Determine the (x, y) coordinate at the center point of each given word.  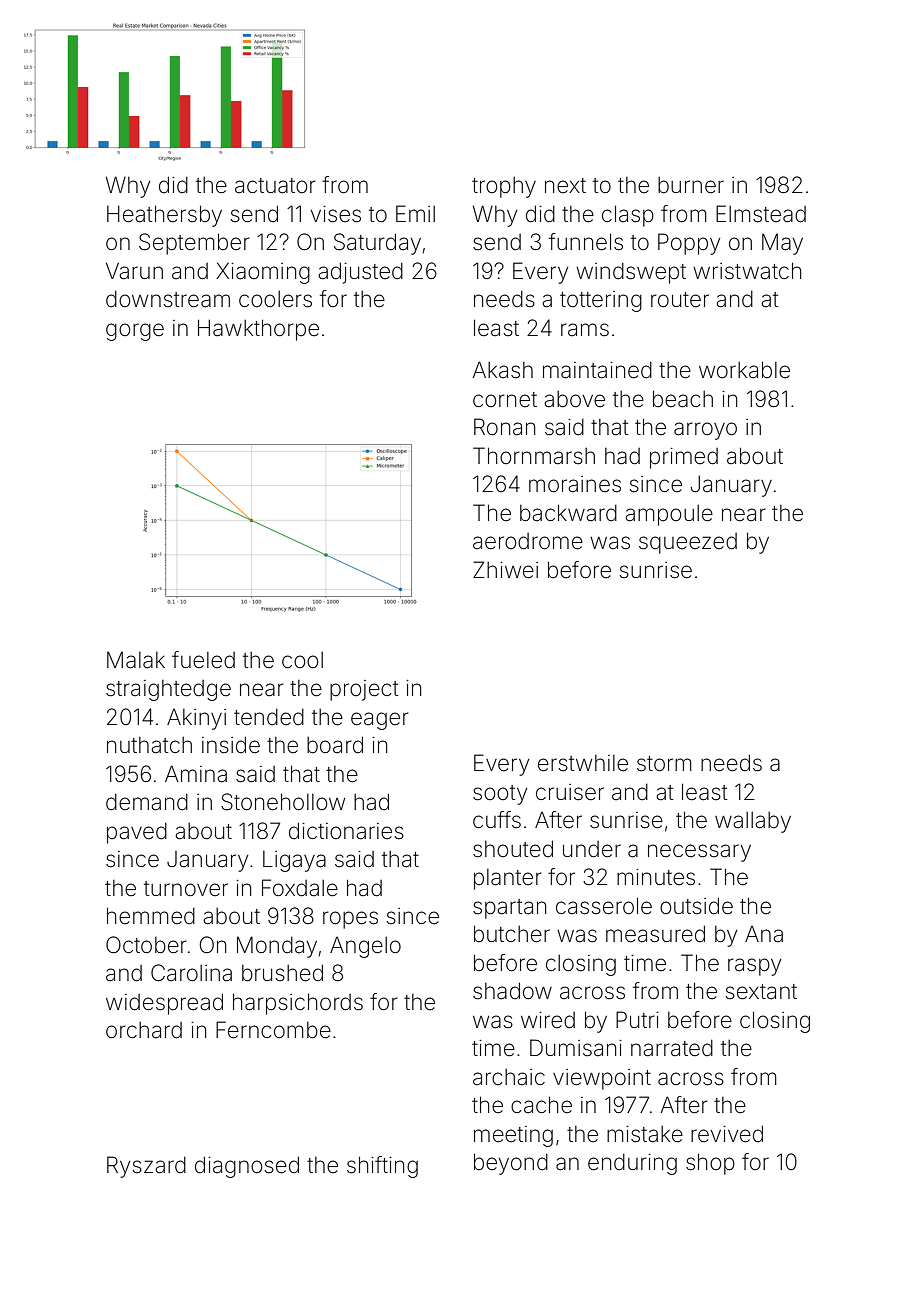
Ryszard (146, 1167)
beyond (511, 1164)
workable (744, 370)
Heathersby (164, 216)
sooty (500, 795)
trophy (504, 187)
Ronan (504, 427)
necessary (699, 853)
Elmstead (761, 214)
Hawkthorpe (258, 330)
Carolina (191, 973)
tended (269, 717)
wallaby (753, 822)
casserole (604, 906)
